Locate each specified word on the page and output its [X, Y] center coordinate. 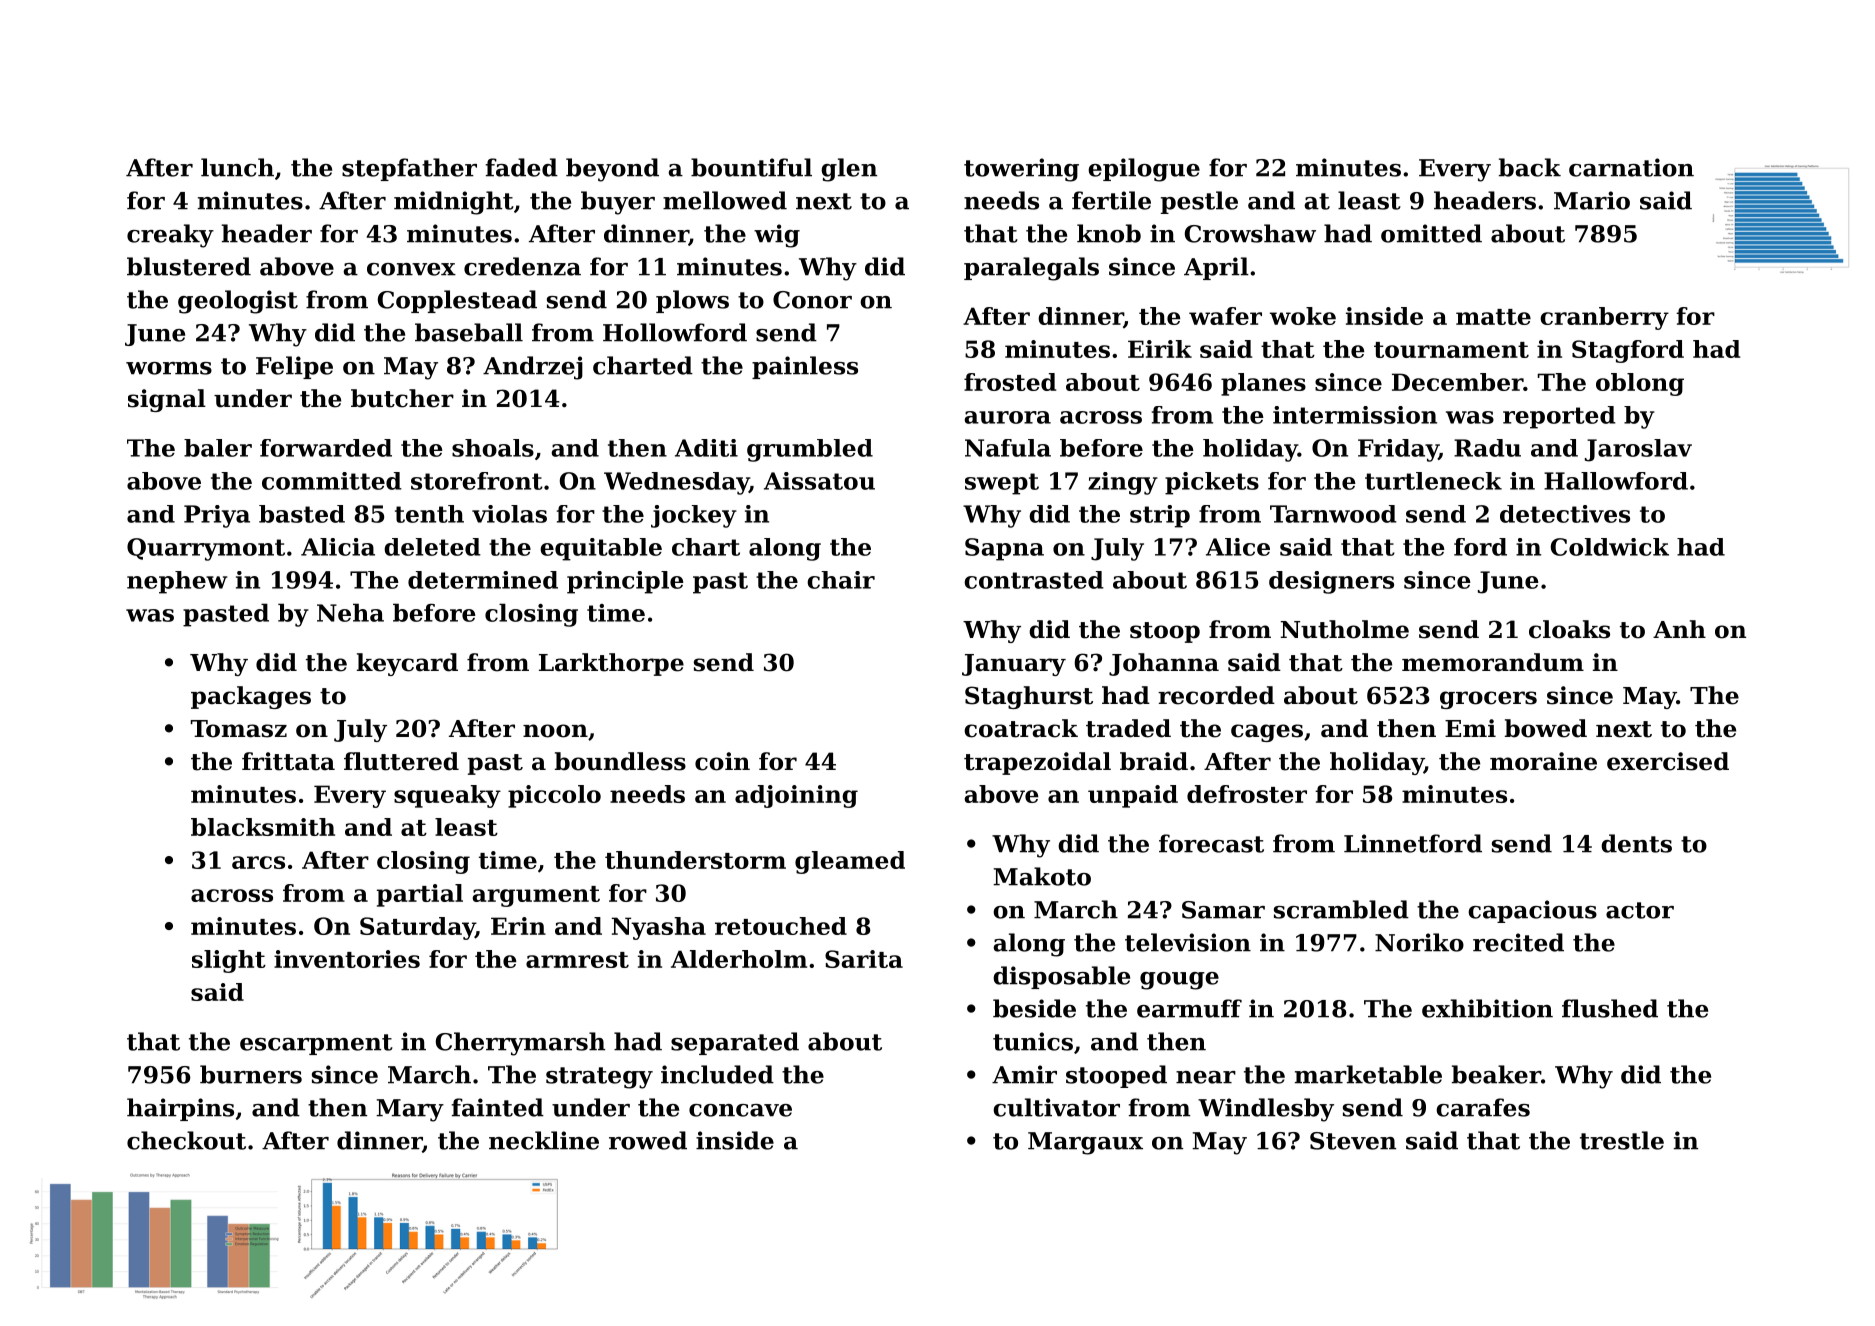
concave [740, 1110]
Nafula [1008, 448]
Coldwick [1610, 547]
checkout [186, 1140]
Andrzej [533, 368]
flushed [1610, 1008]
